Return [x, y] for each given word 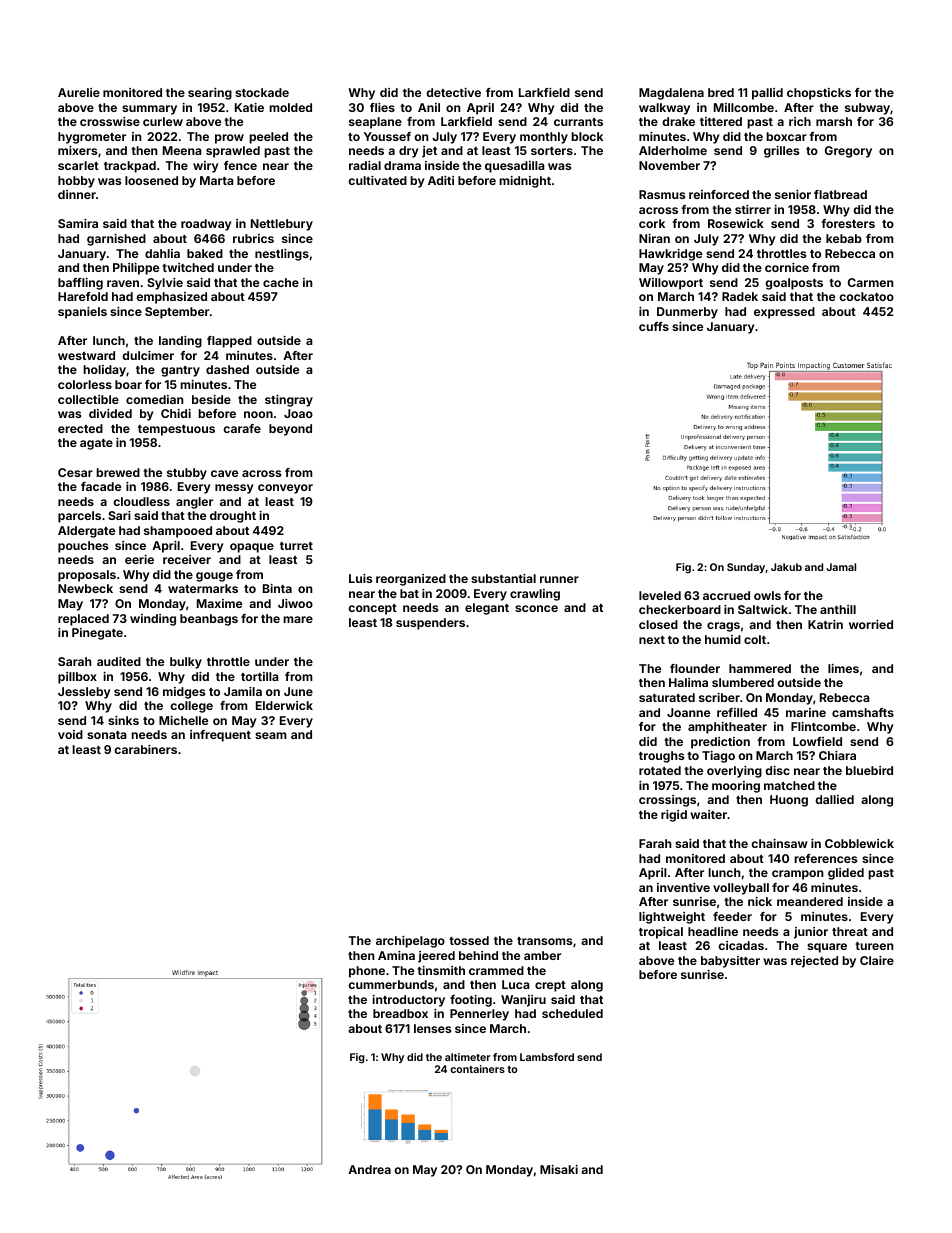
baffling [80, 284]
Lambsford [547, 1057]
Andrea [369, 1169]
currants [578, 122]
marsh [834, 121]
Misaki [559, 1169]
